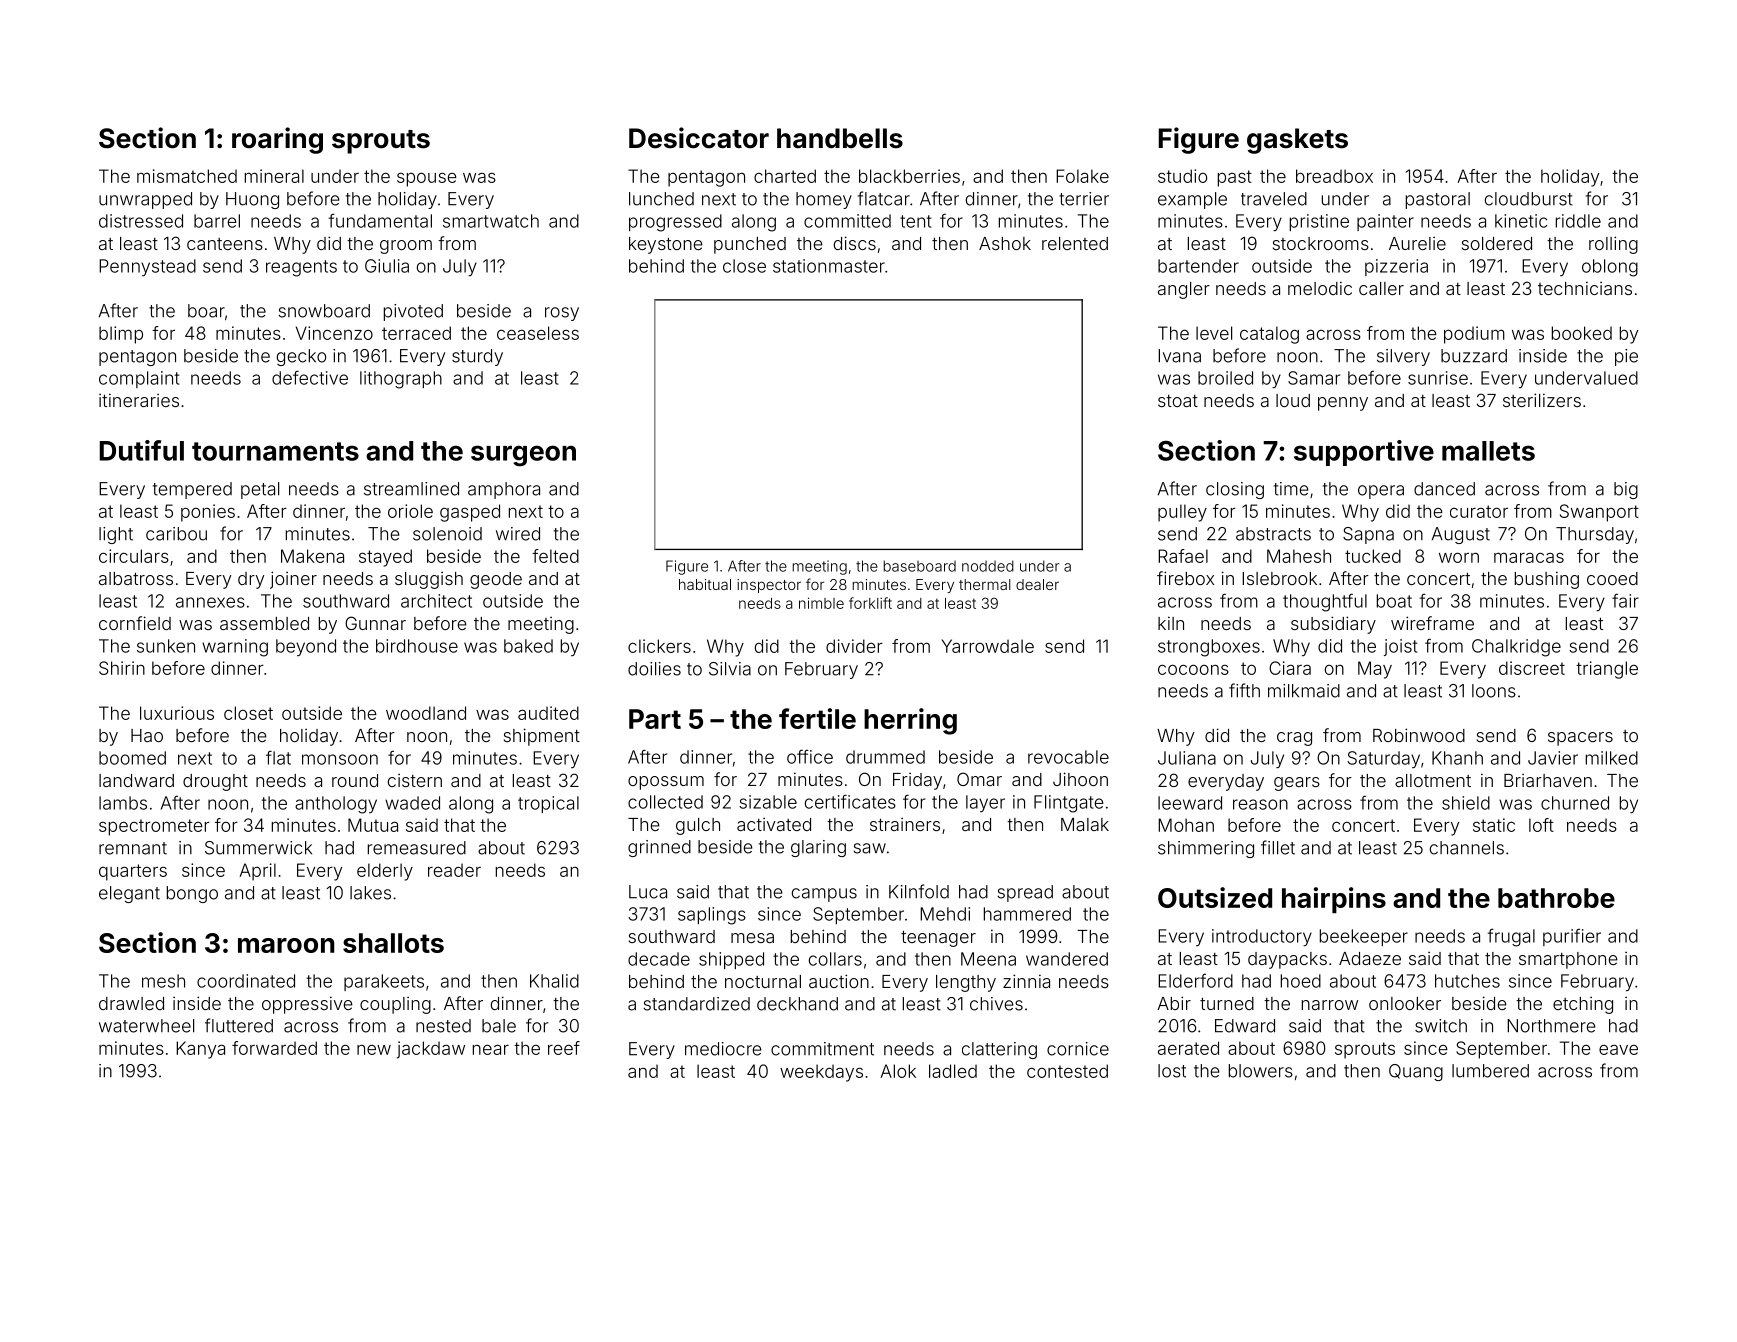 The width and height of the screenshot is (1737, 1342). What do you see at coordinates (277, 140) in the screenshot?
I see `roaring` at bounding box center [277, 140].
